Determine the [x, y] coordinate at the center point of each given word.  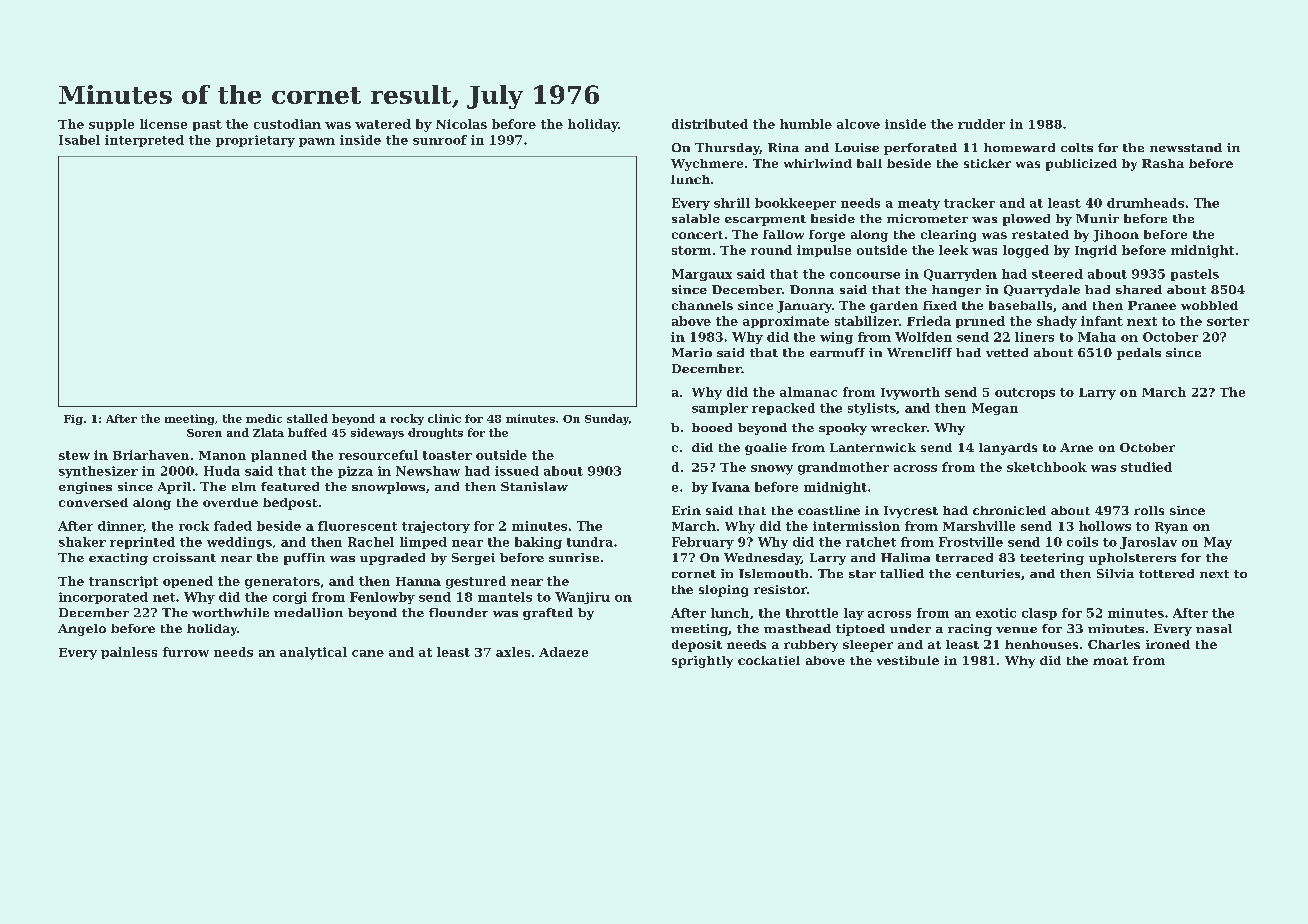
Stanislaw [534, 486]
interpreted [144, 141]
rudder [981, 124]
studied [1146, 467]
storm [691, 250]
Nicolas [461, 124]
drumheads [1145, 203]
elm [244, 486]
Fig [73, 420]
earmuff [837, 352]
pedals [1139, 354]
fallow [783, 234]
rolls [1149, 510]
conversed [93, 502]
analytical [313, 653]
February [703, 543]
